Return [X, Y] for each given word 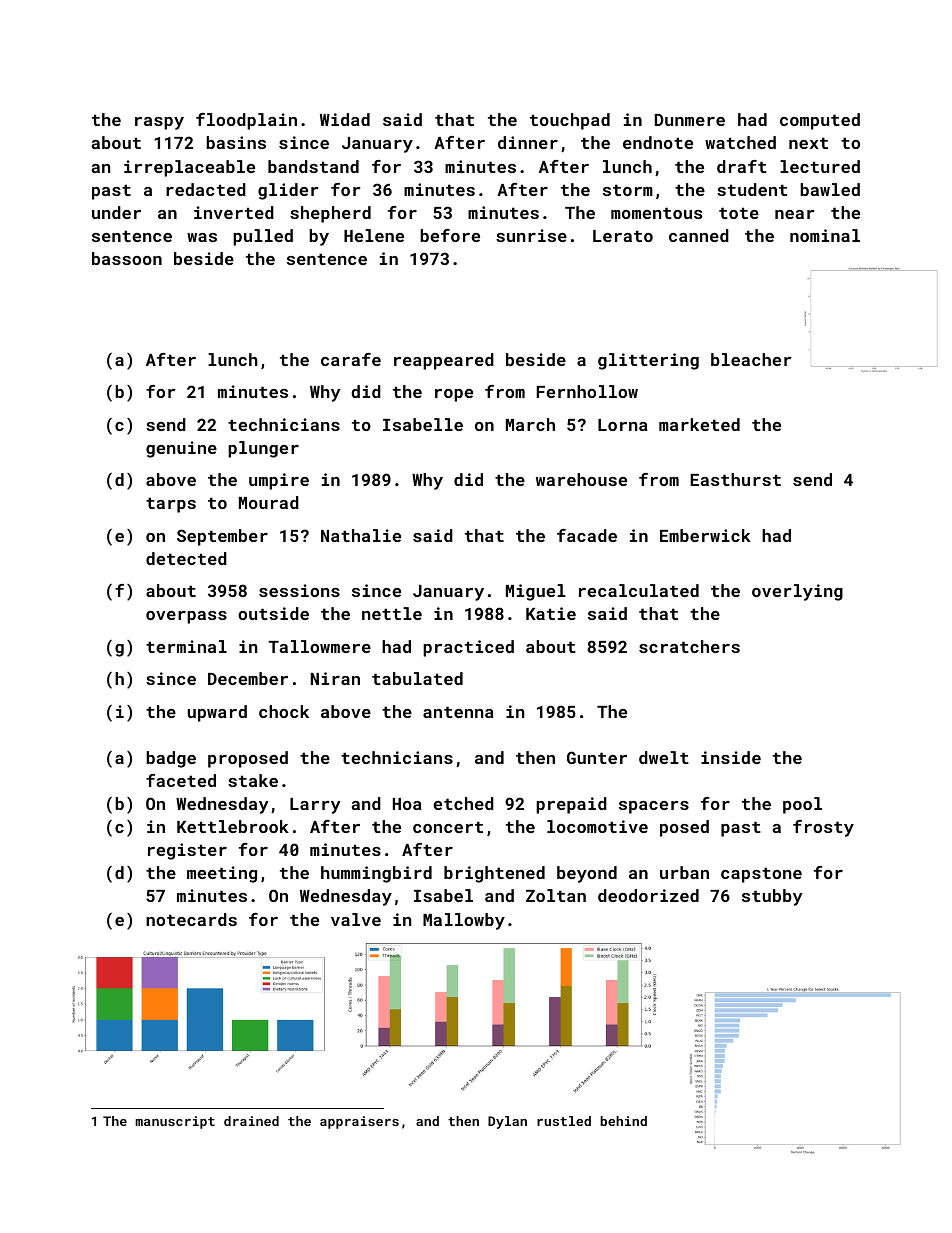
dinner [528, 142]
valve [356, 919]
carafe [351, 359]
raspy [159, 123]
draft [742, 166]
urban [684, 872]
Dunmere [690, 120]
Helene [374, 235]
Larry [315, 806]
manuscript [175, 1122]
